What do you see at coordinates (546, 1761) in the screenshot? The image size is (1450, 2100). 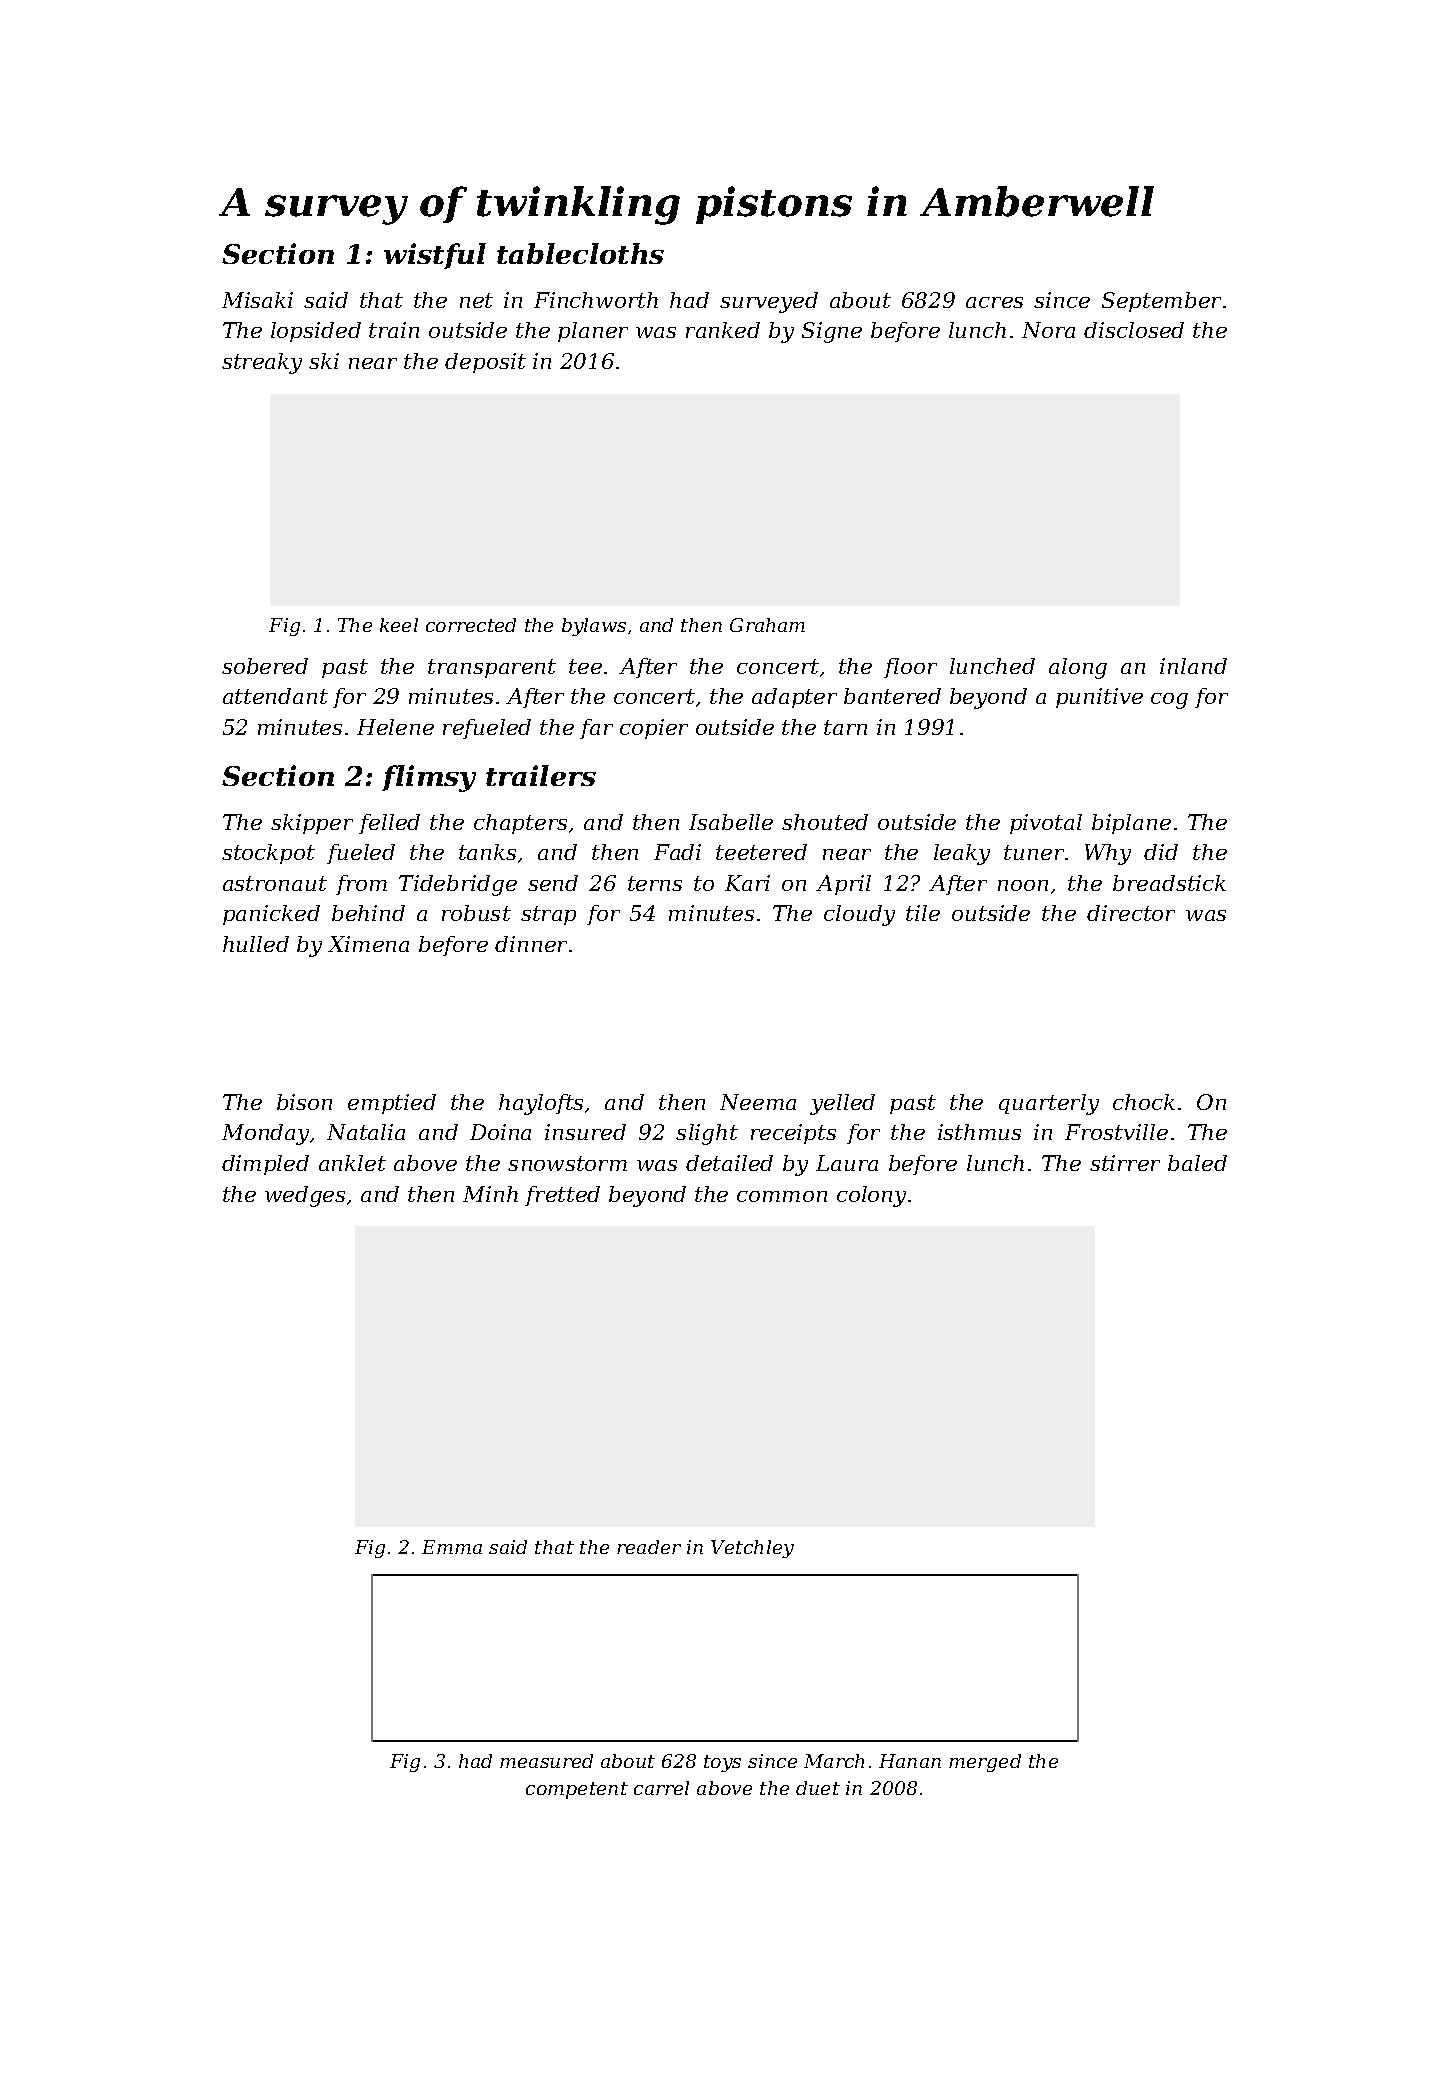 I see `measured` at bounding box center [546, 1761].
